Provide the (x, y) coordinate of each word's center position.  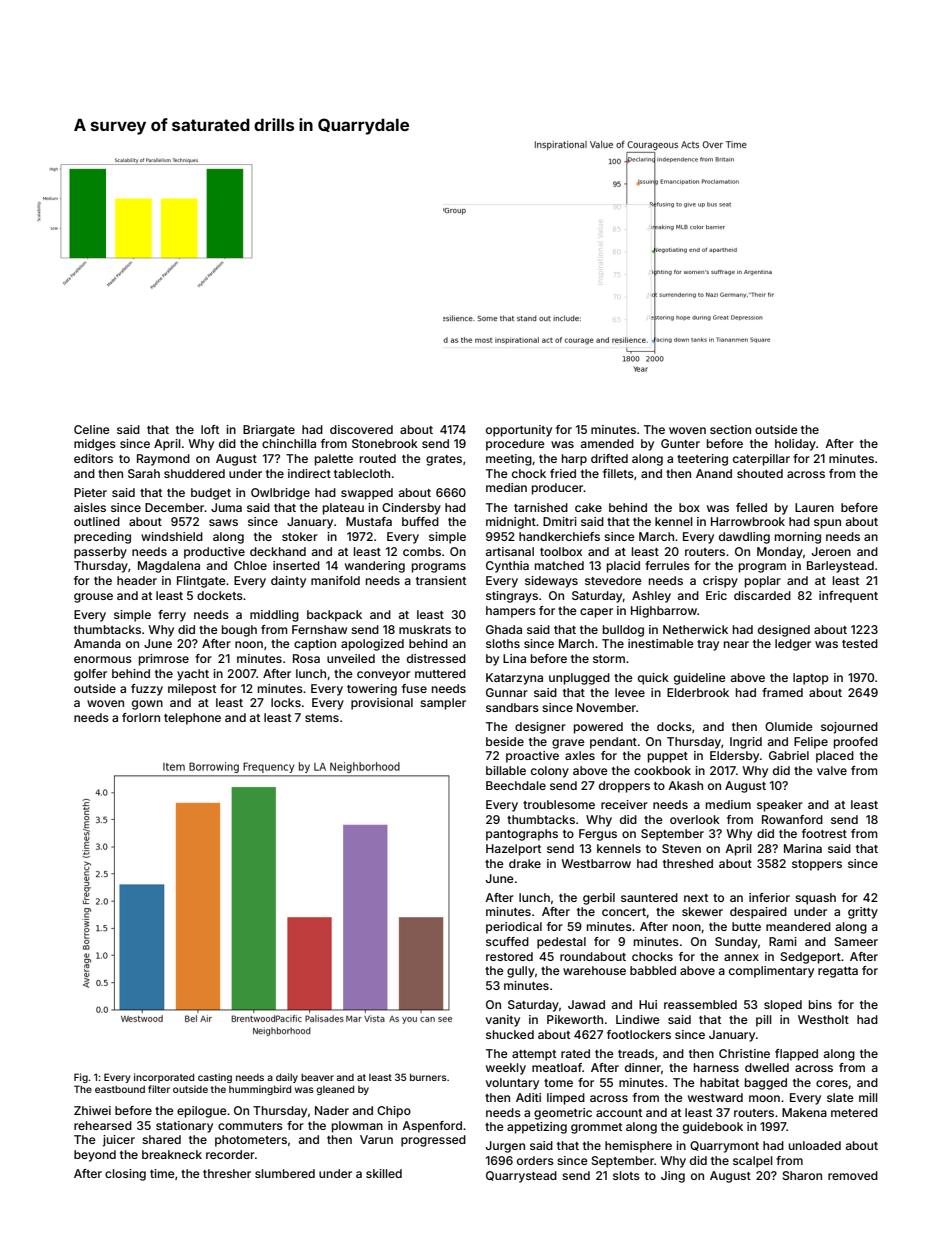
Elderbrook (698, 692)
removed (853, 1175)
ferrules (667, 565)
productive (214, 553)
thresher (227, 1173)
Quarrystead (521, 1177)
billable (506, 770)
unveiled (351, 658)
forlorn (141, 717)
